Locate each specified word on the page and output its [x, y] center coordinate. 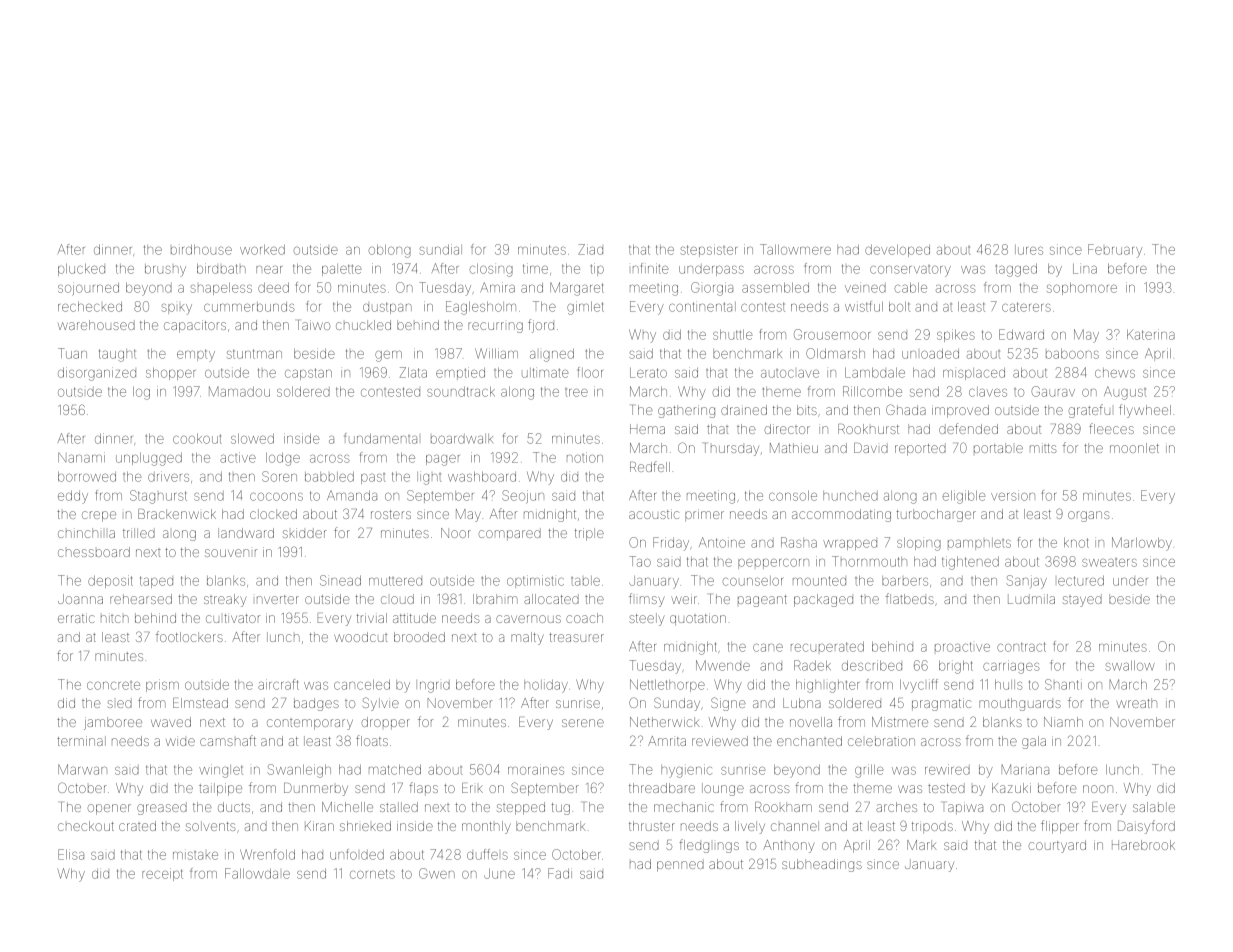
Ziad [590, 249]
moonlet [1134, 448]
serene [583, 723]
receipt [162, 874]
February [1115, 251]
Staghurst [158, 497]
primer [704, 515]
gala [1034, 742]
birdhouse [201, 250]
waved [171, 722]
